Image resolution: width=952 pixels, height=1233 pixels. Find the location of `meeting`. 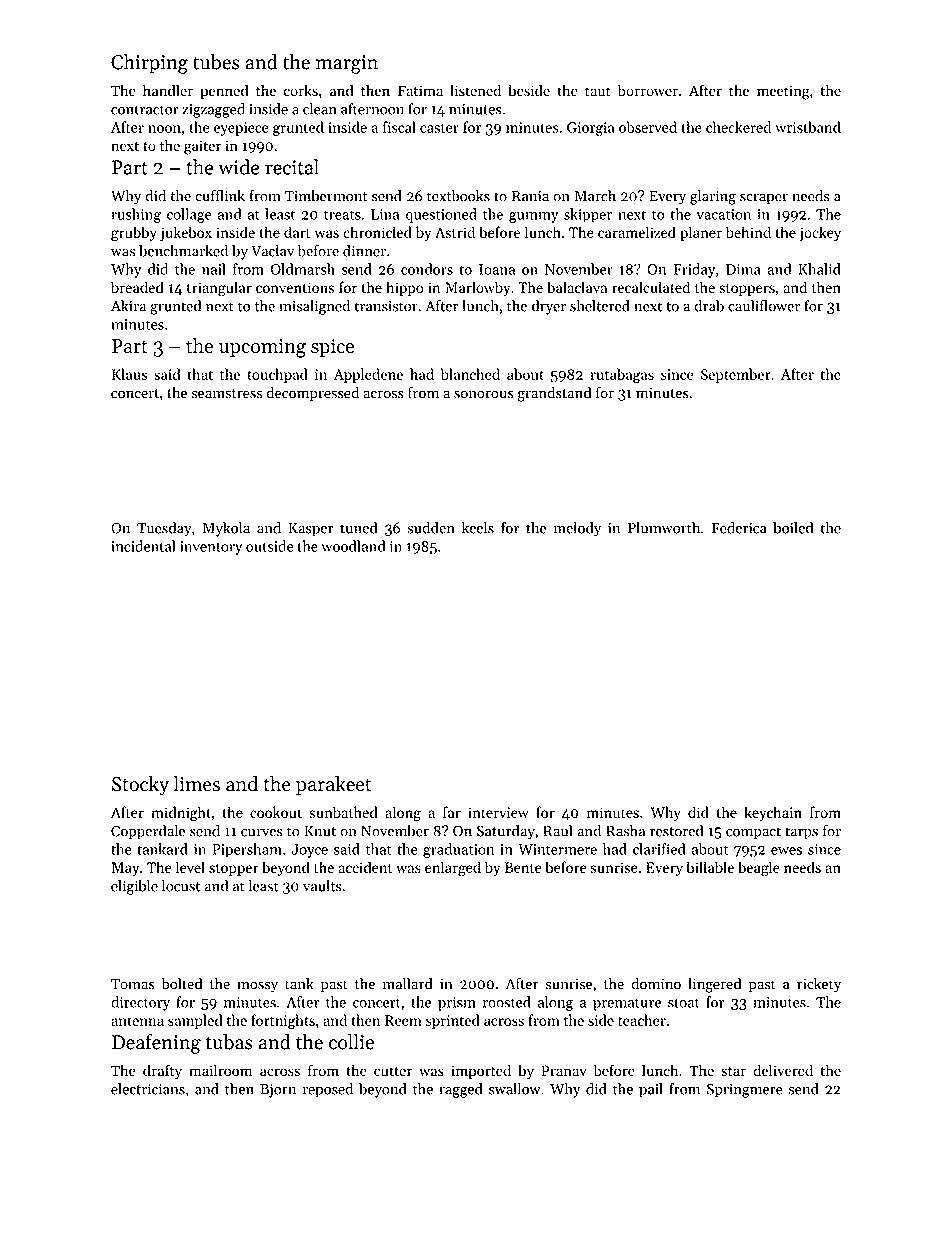

meeting is located at coordinates (783, 92).
